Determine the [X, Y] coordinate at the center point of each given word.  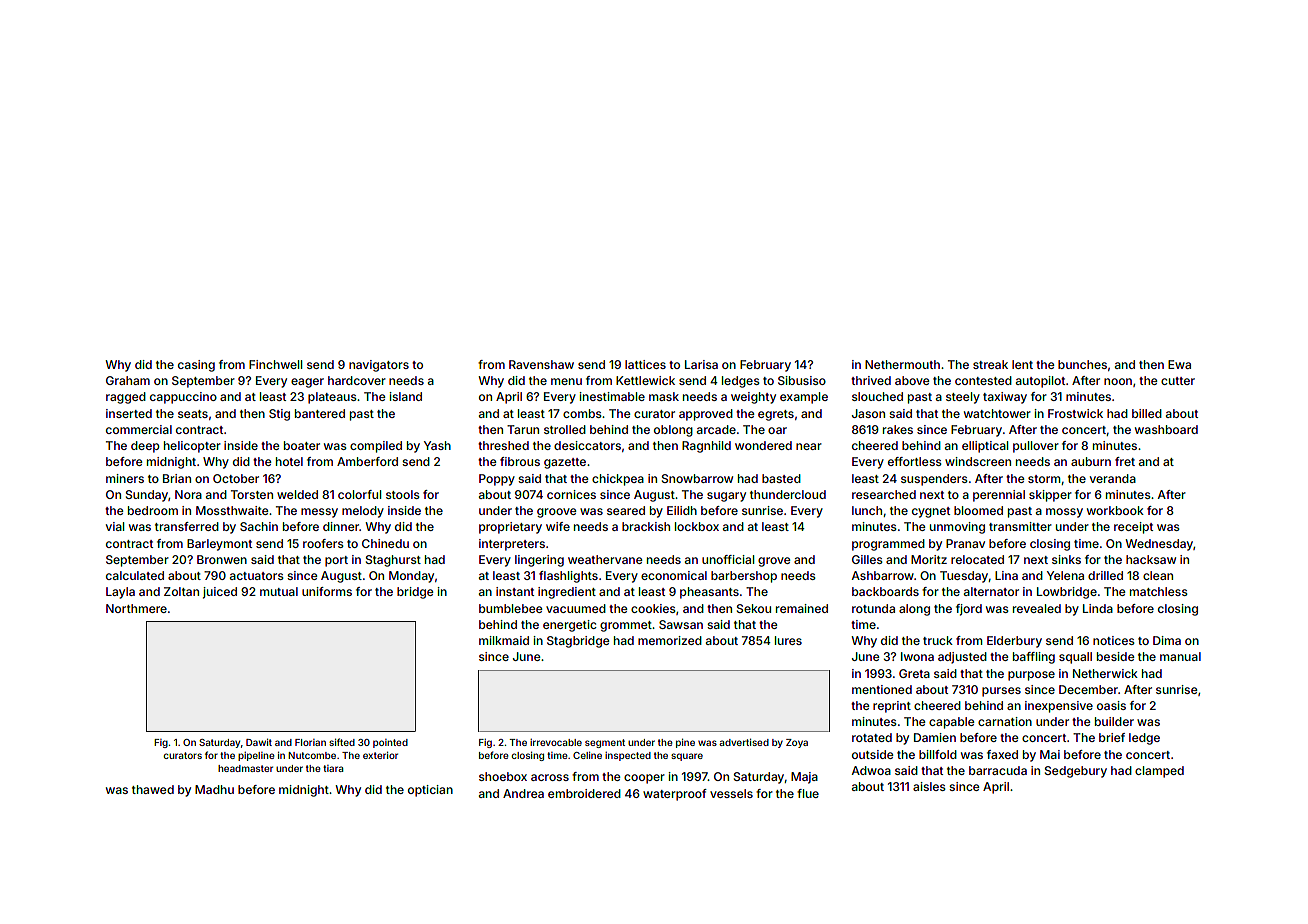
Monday [411, 577]
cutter [1178, 381]
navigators [379, 366]
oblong [673, 431]
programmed [888, 545]
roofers [323, 543]
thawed [153, 789]
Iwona [917, 656]
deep [145, 447]
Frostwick [1075, 413]
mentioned [882, 689]
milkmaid [504, 640]
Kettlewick [645, 380]
